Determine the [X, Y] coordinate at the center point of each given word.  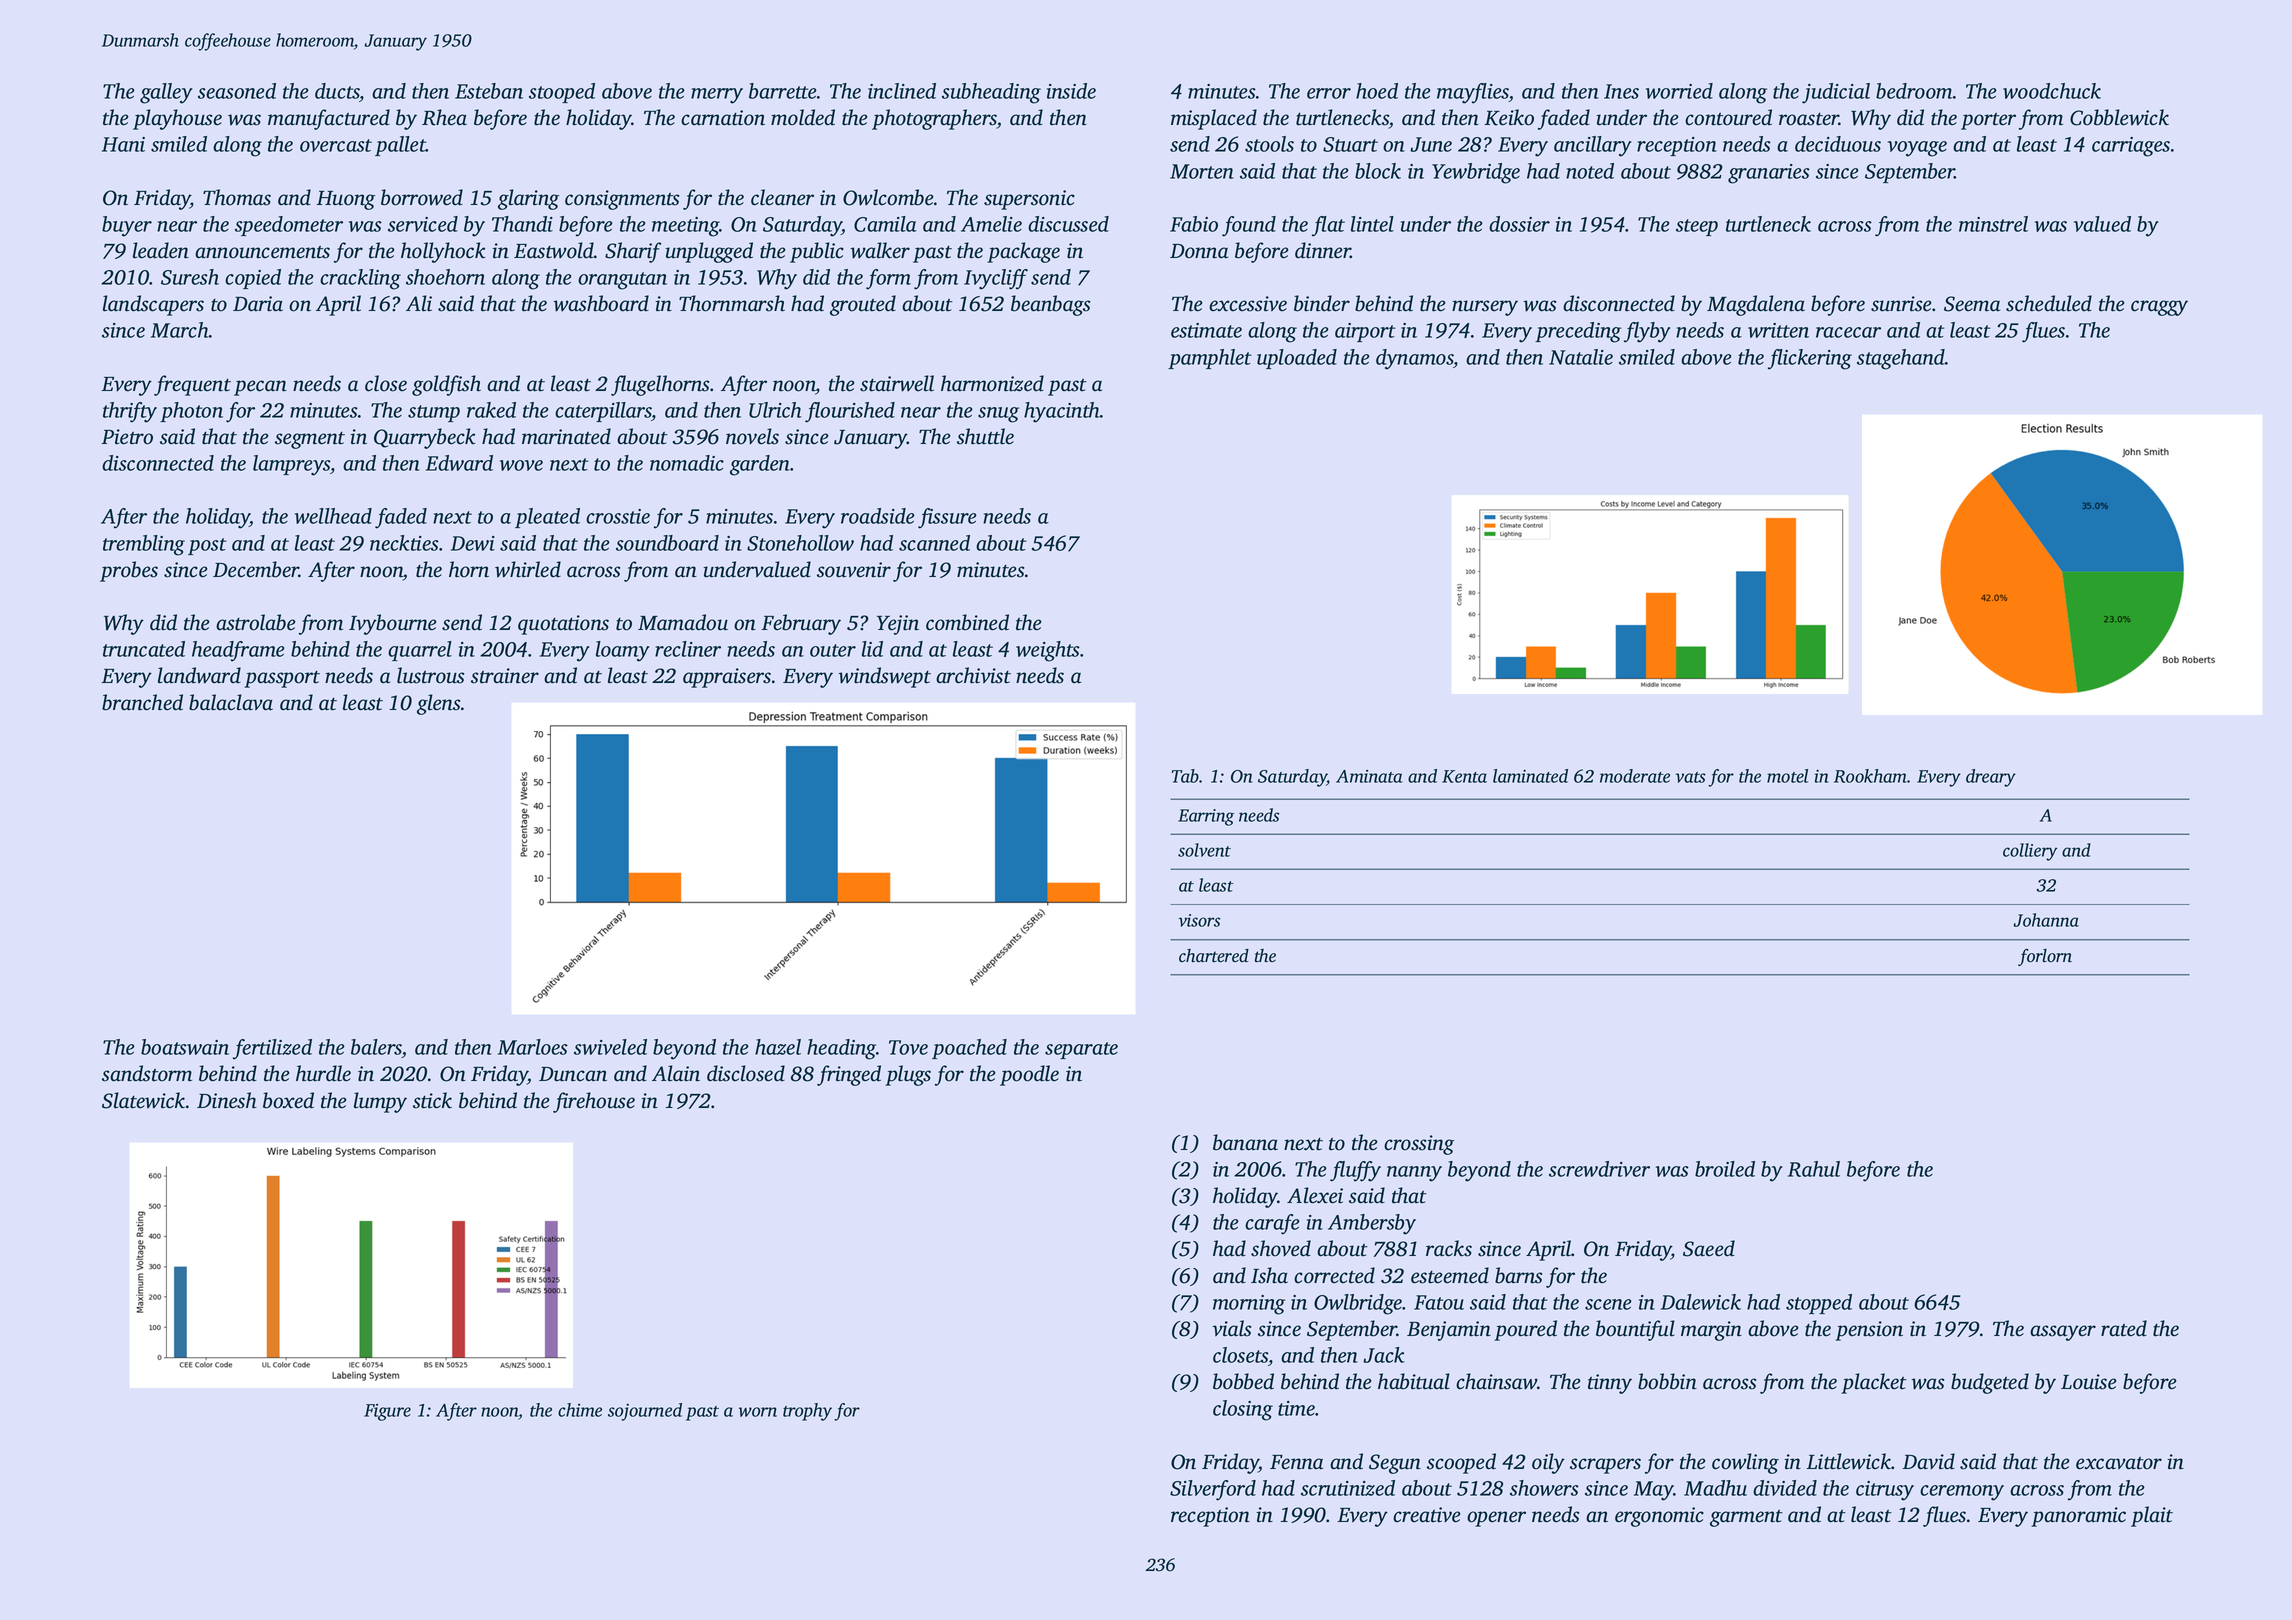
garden [760, 465]
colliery [2030, 852]
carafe [1272, 1224]
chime [580, 1410]
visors [1199, 920]
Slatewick [143, 1100]
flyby [1647, 332]
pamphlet [1210, 359]
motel [1787, 776]
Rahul [1814, 1169]
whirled [528, 569]
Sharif [633, 252]
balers [376, 1048]
